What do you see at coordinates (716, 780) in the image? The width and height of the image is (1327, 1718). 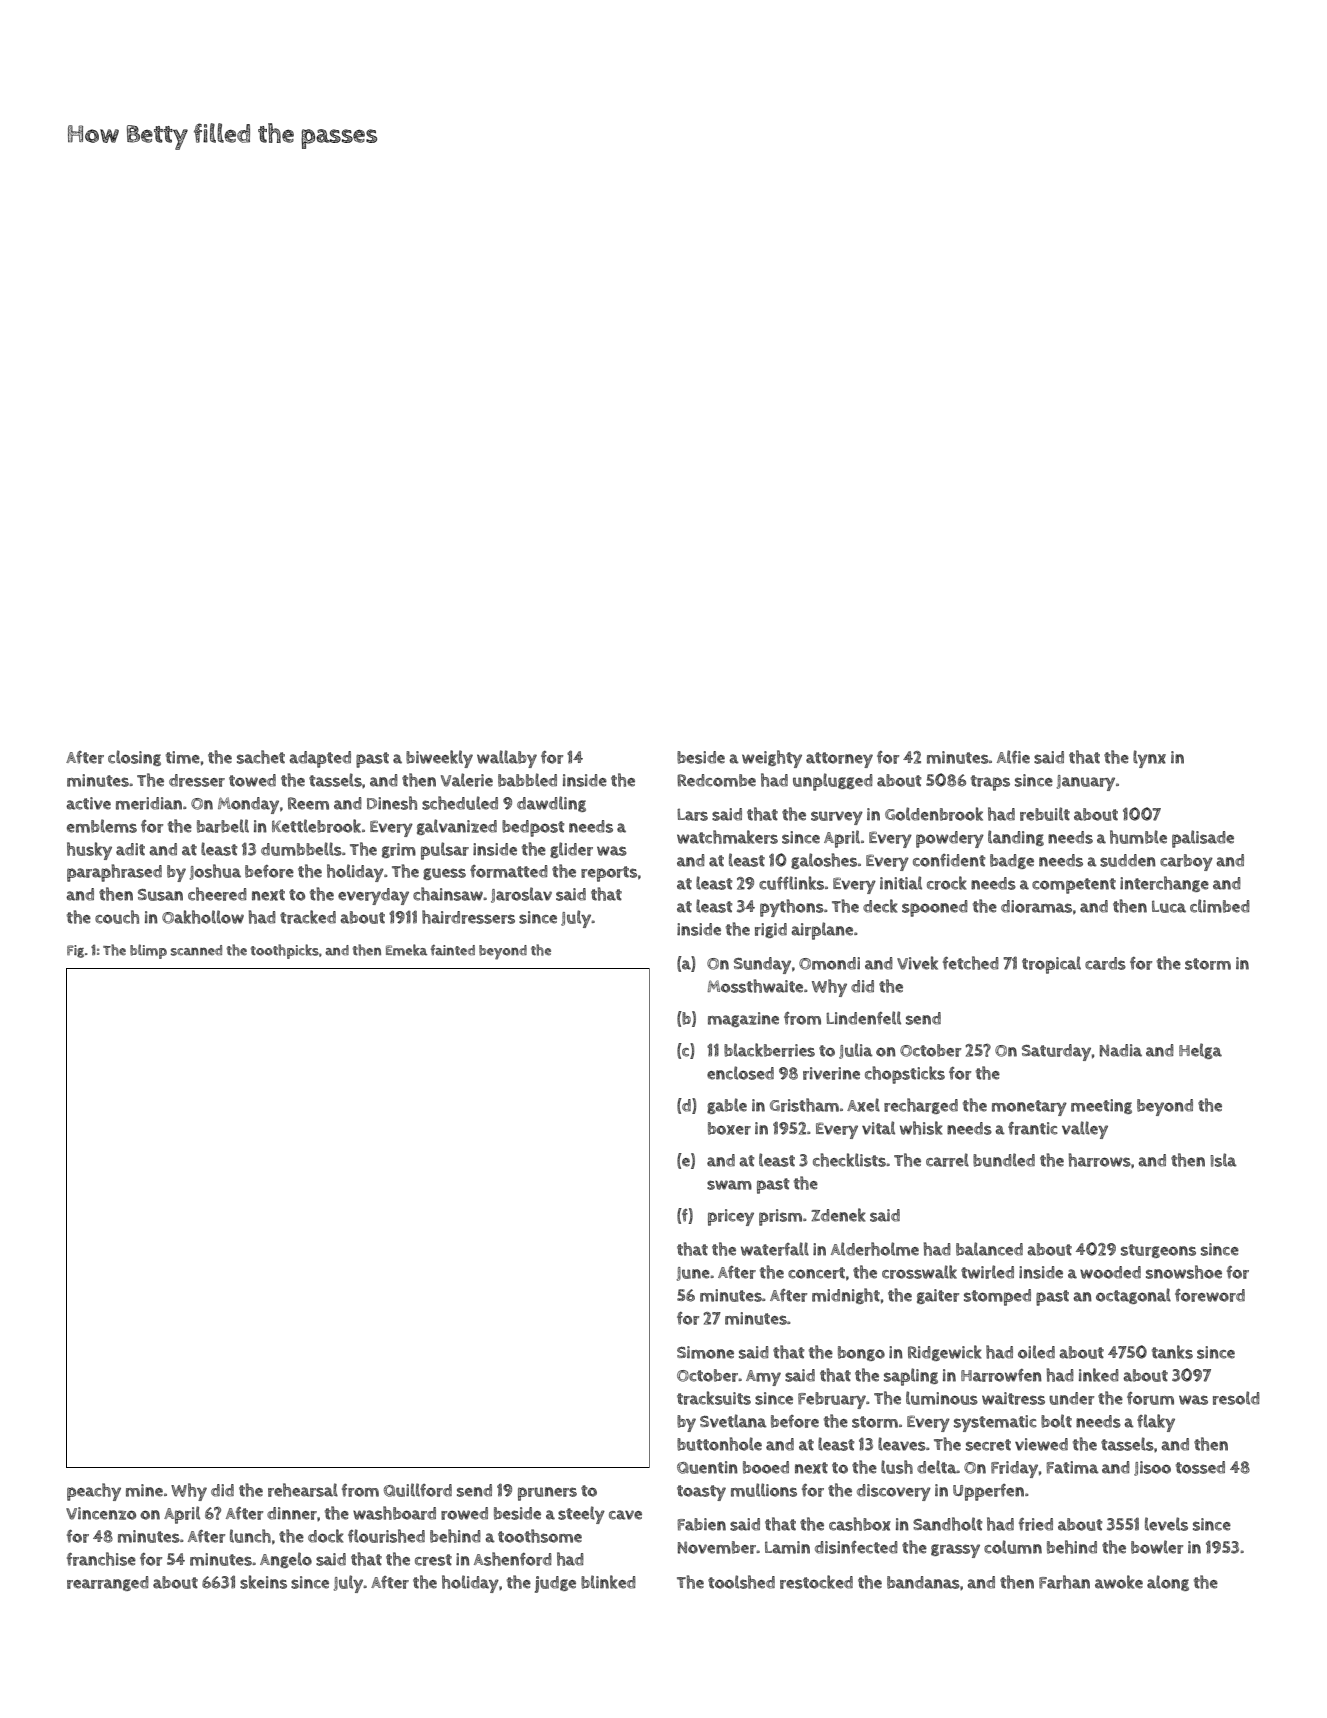 I see `Redcombe` at bounding box center [716, 780].
